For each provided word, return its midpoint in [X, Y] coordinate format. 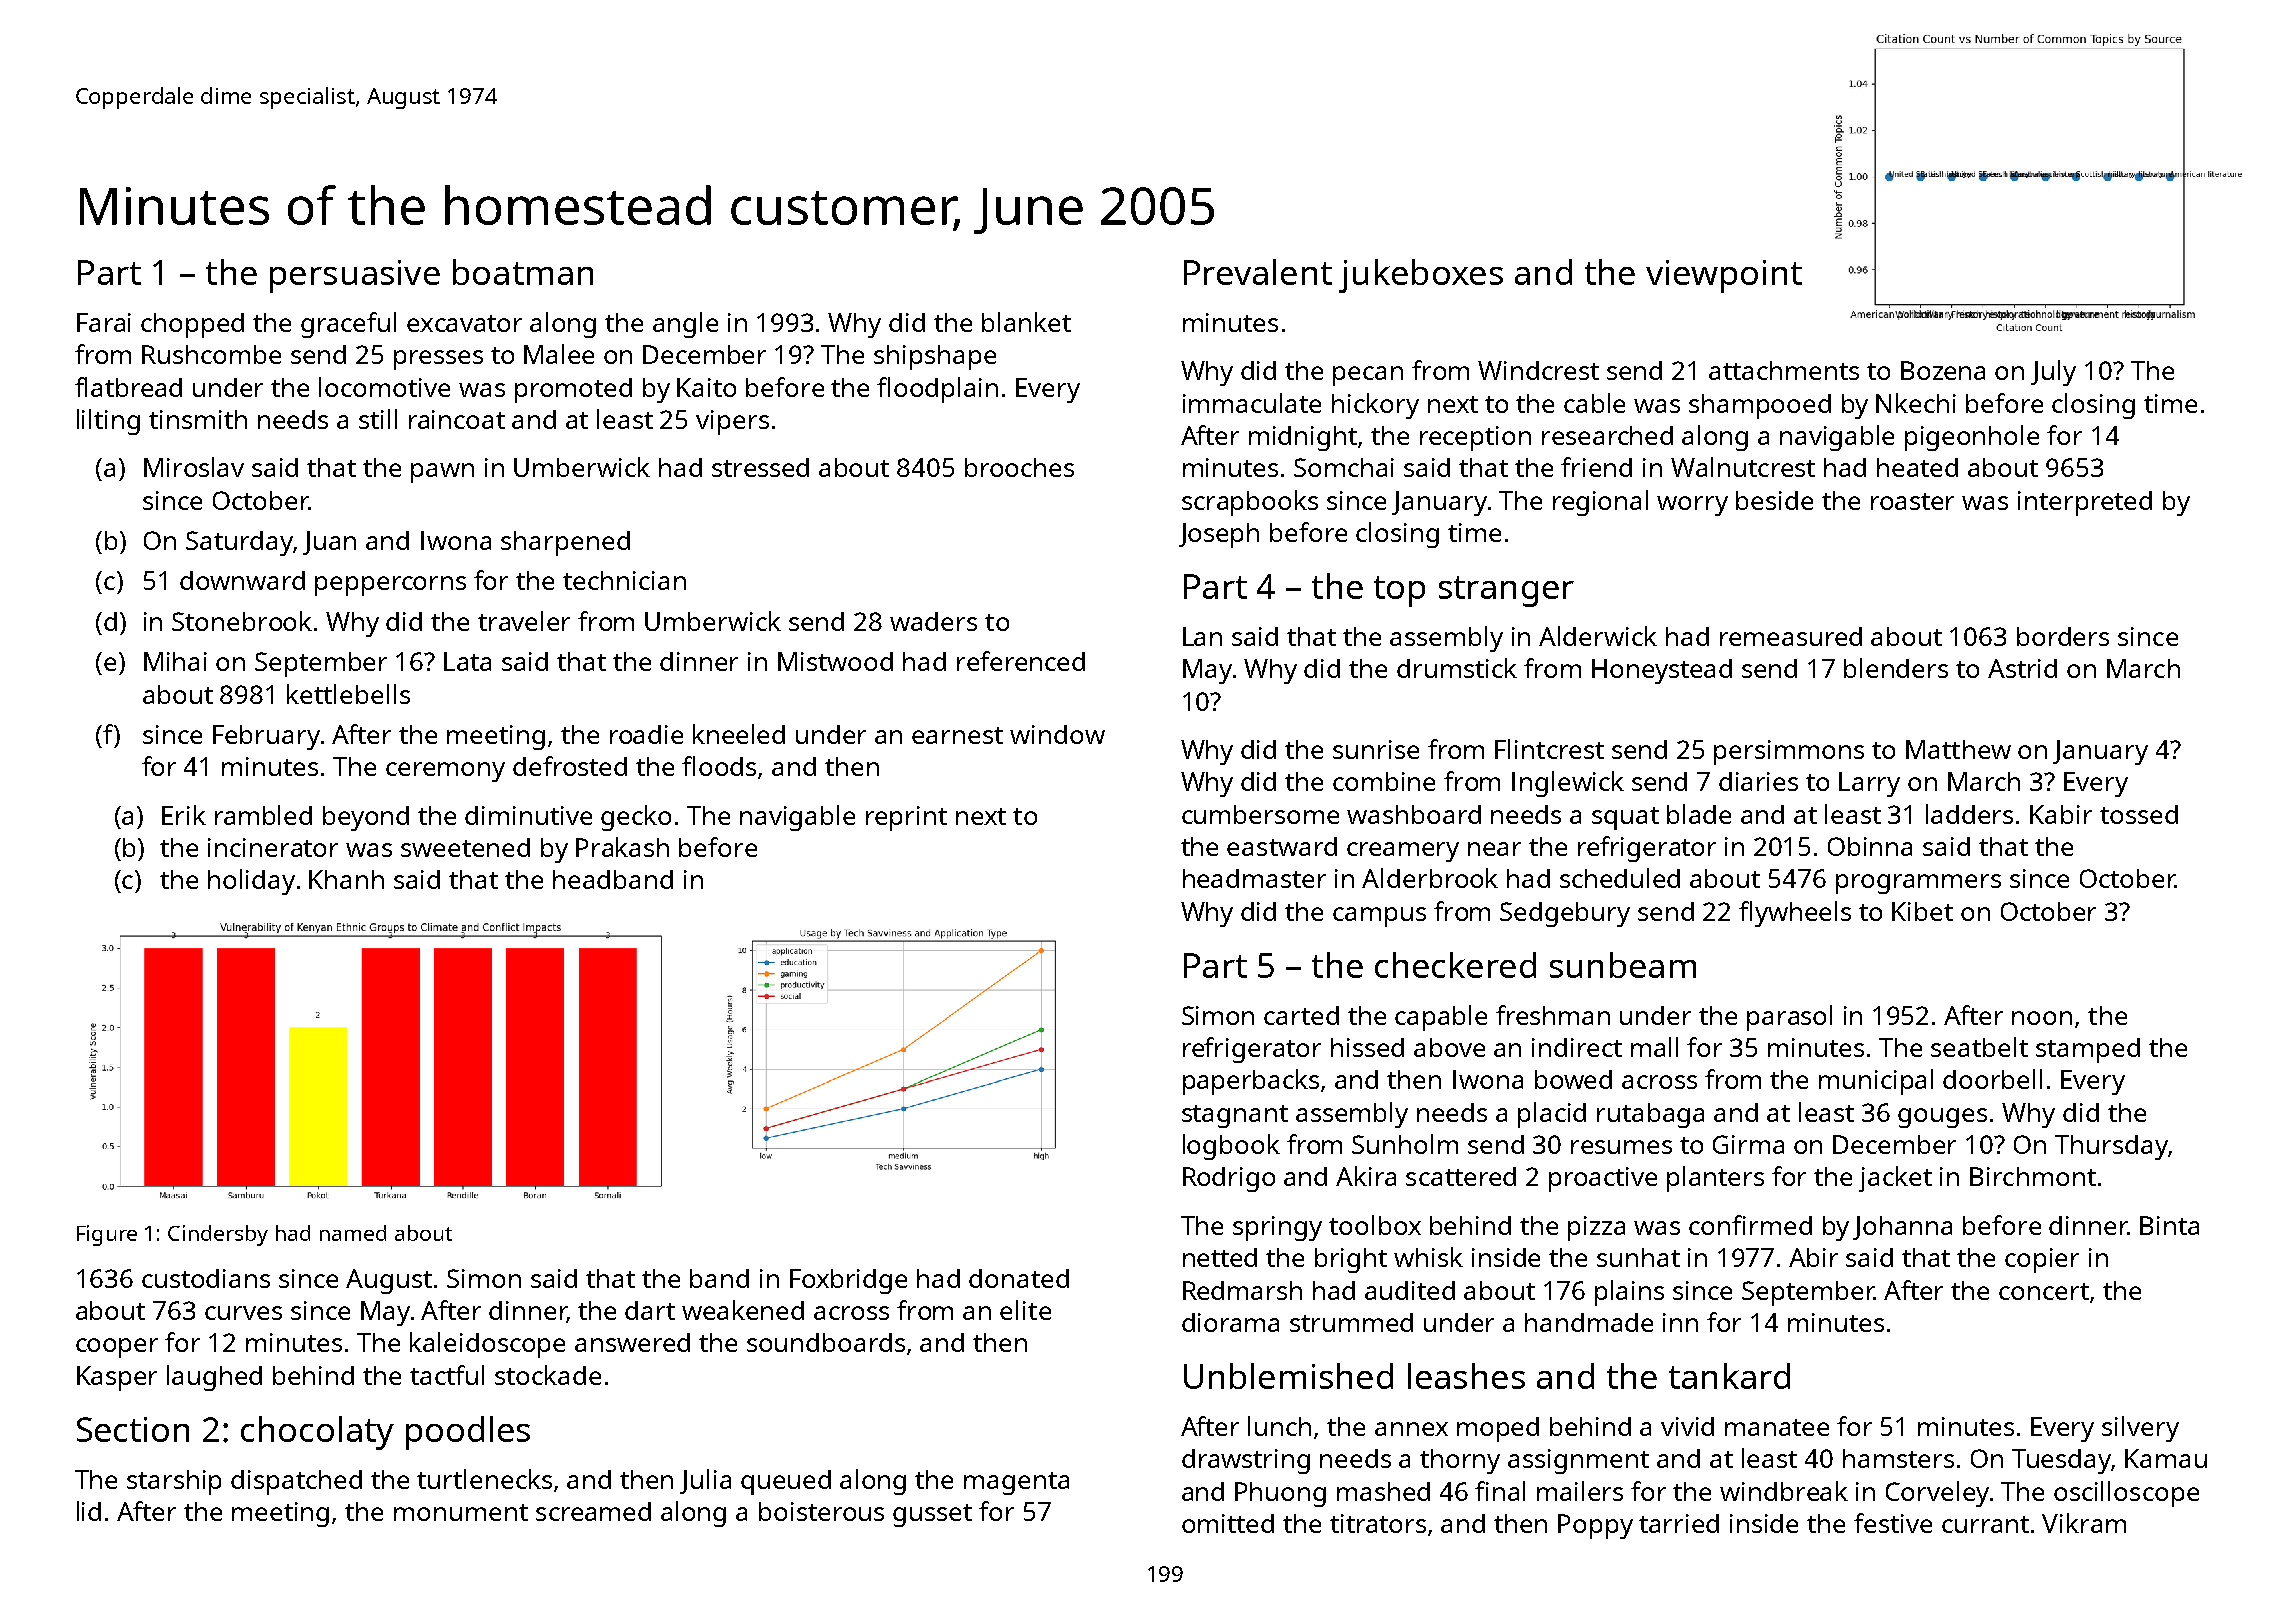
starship [174, 1482]
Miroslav [194, 467]
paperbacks [1251, 1082]
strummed [1351, 1322]
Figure [107, 1235]
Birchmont [2033, 1176]
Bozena [1943, 370]
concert [2044, 1291]
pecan [1368, 376]
